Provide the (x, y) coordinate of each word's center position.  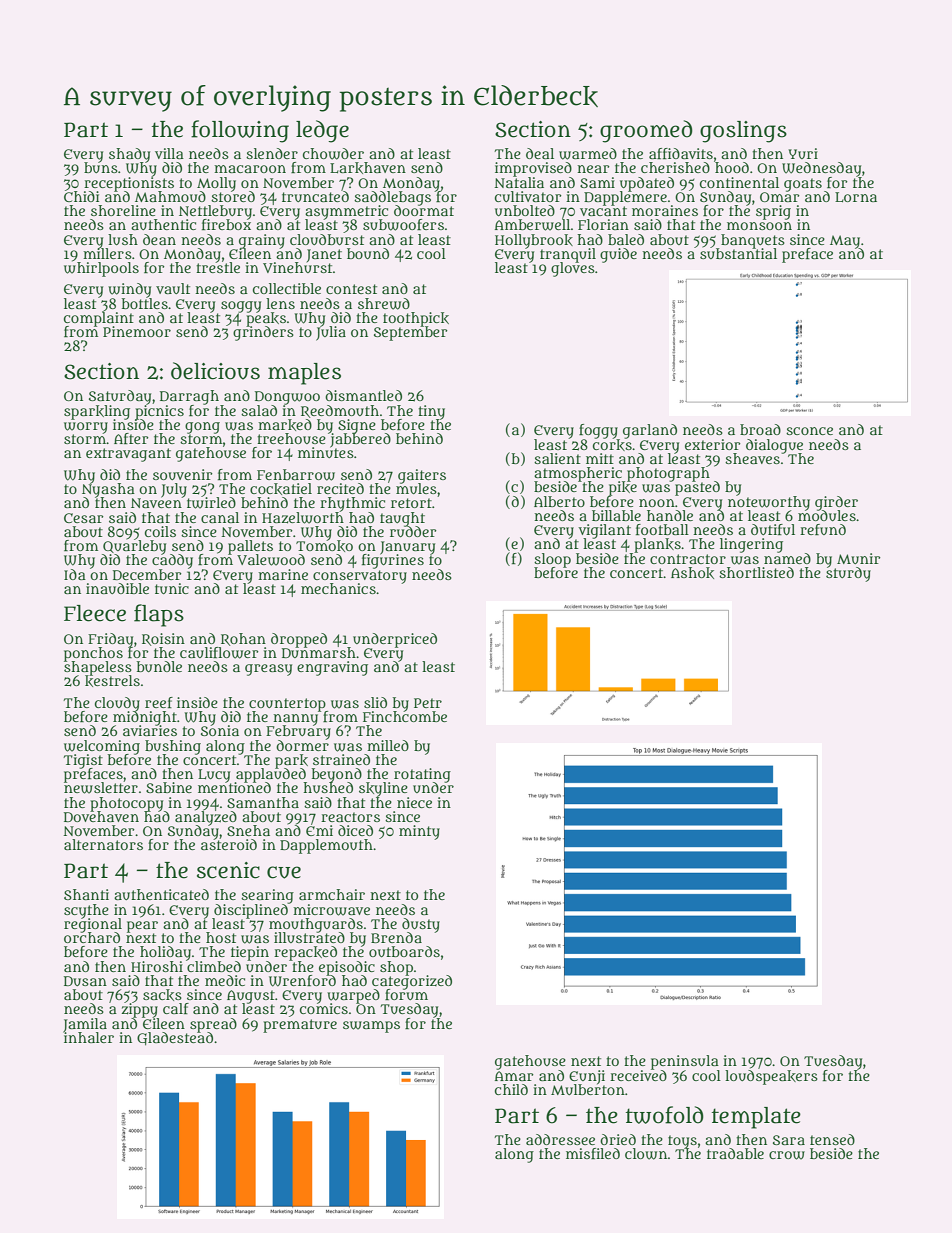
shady (129, 155)
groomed (646, 131)
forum (406, 994)
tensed (832, 1139)
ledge (322, 131)
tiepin (250, 953)
